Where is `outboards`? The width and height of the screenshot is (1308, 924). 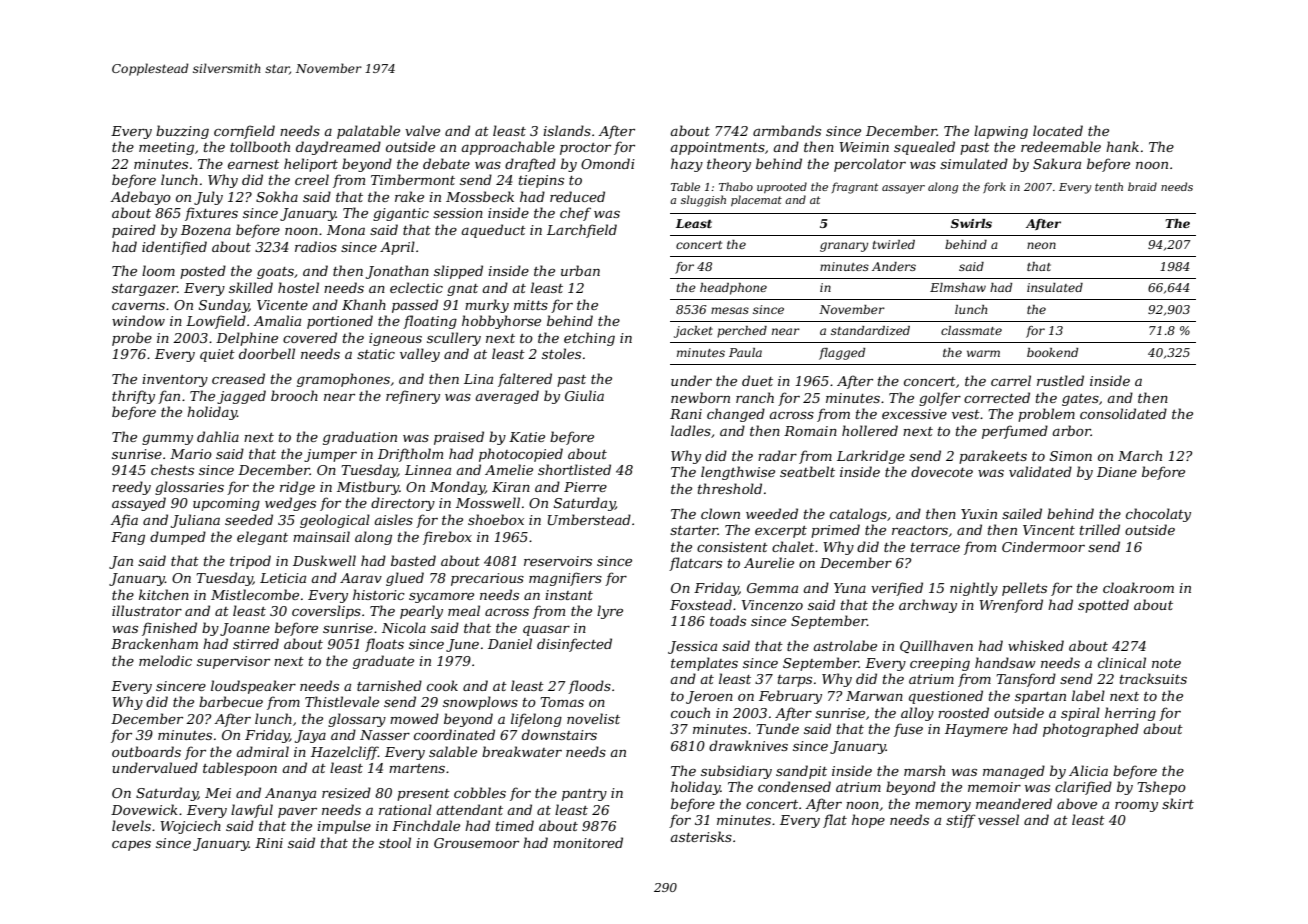 outboards is located at coordinates (146, 751).
